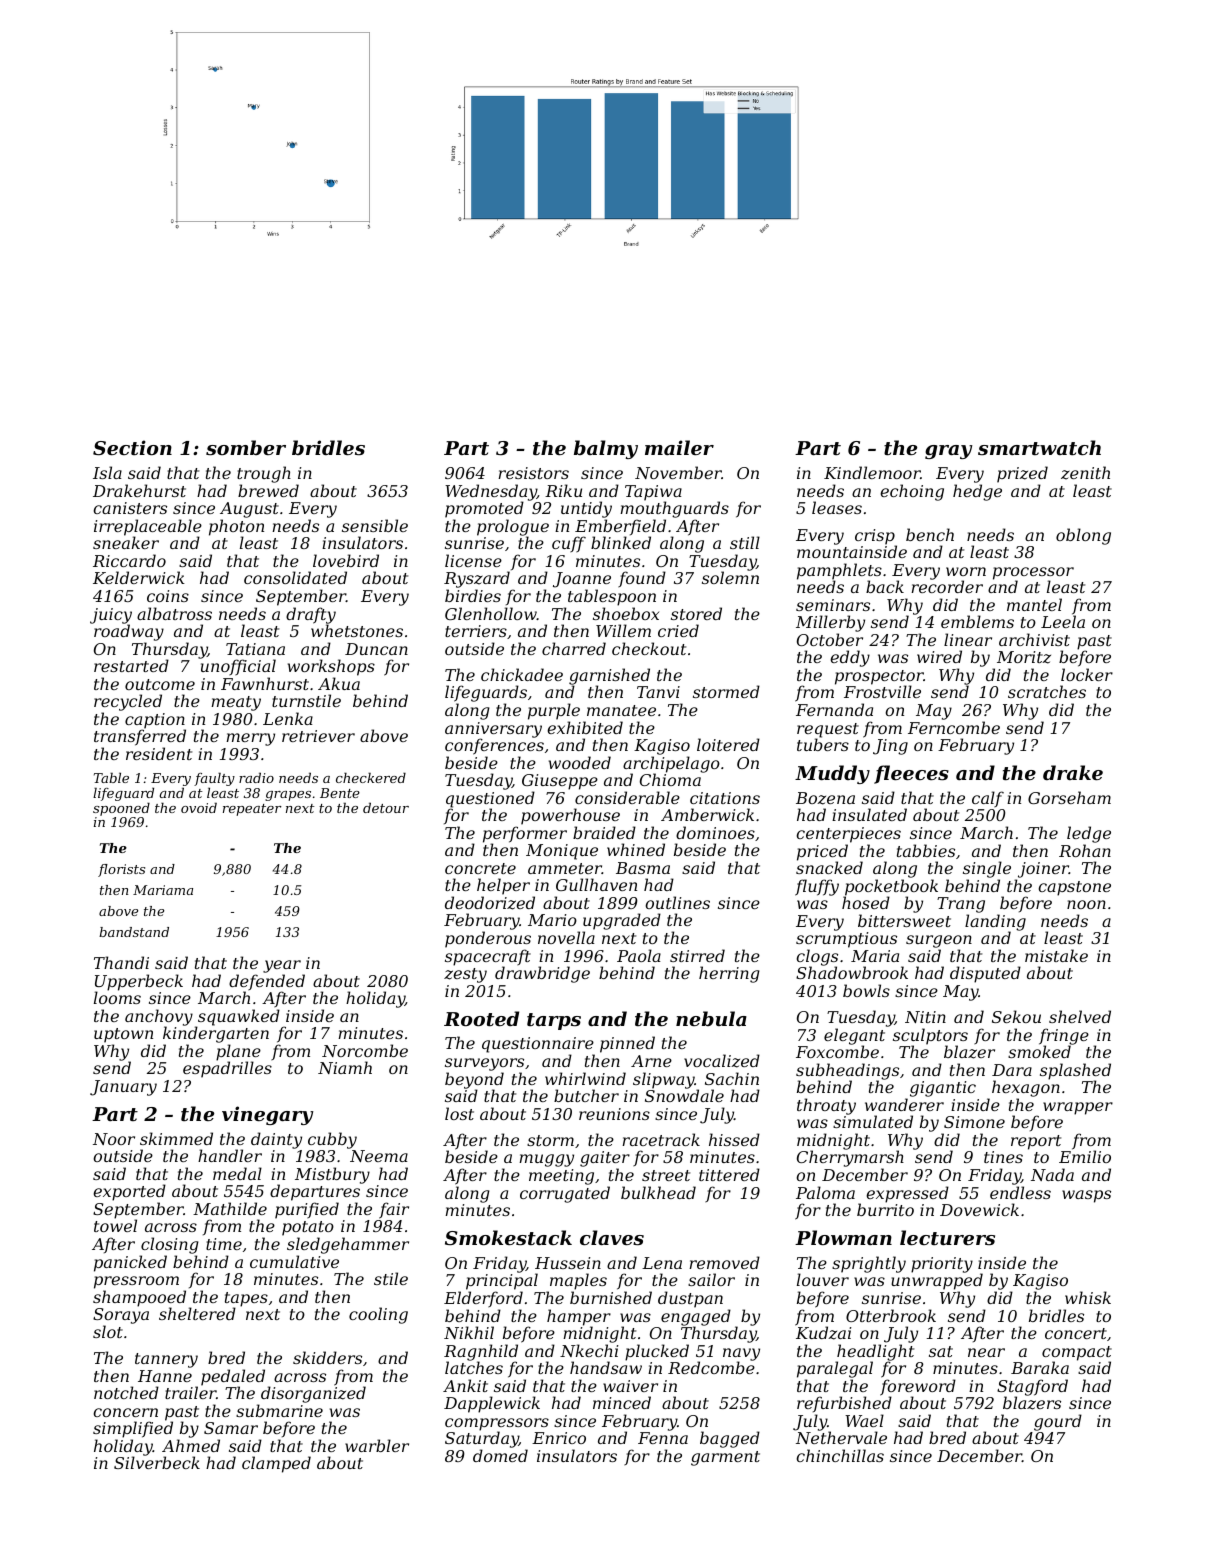 This screenshot has height=1559, width=1205. What do you see at coordinates (502, 1282) in the screenshot?
I see `principal` at bounding box center [502, 1282].
